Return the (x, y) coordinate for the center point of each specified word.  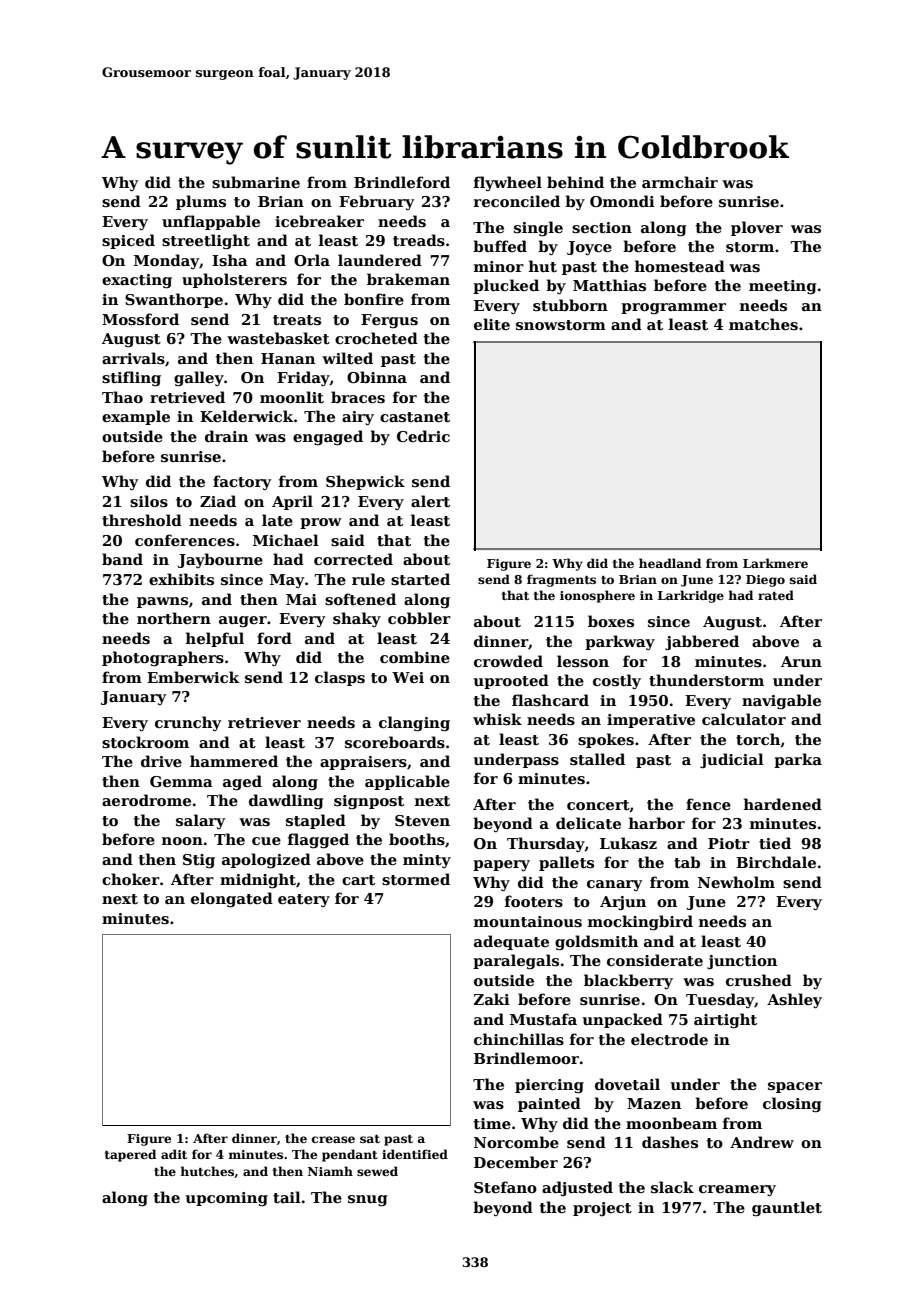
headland (670, 563)
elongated (232, 900)
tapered (130, 1155)
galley (199, 379)
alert (430, 501)
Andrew (762, 1142)
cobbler (419, 618)
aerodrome (146, 800)
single (538, 229)
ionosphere (597, 596)
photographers (163, 659)
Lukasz (628, 843)
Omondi (622, 201)
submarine (256, 182)
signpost (369, 802)
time (492, 1123)
